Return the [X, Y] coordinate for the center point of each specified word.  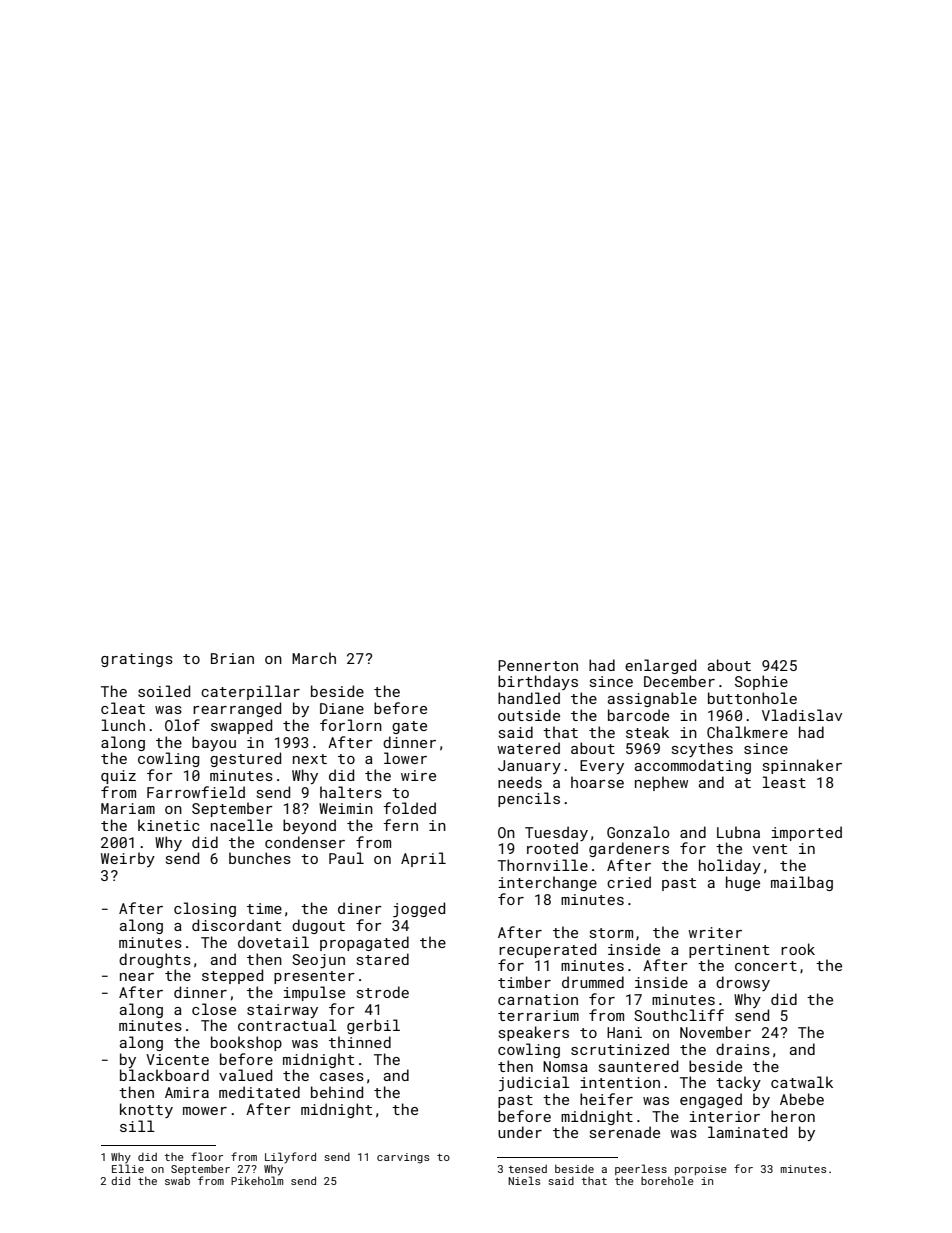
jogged [419, 910]
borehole [667, 1180]
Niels [524, 1180]
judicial [534, 1083]
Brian [232, 658]
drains [743, 1049]
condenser [305, 842]
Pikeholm [257, 1180]
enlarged [660, 666]
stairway [282, 1011]
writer [715, 932]
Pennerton [538, 665]
